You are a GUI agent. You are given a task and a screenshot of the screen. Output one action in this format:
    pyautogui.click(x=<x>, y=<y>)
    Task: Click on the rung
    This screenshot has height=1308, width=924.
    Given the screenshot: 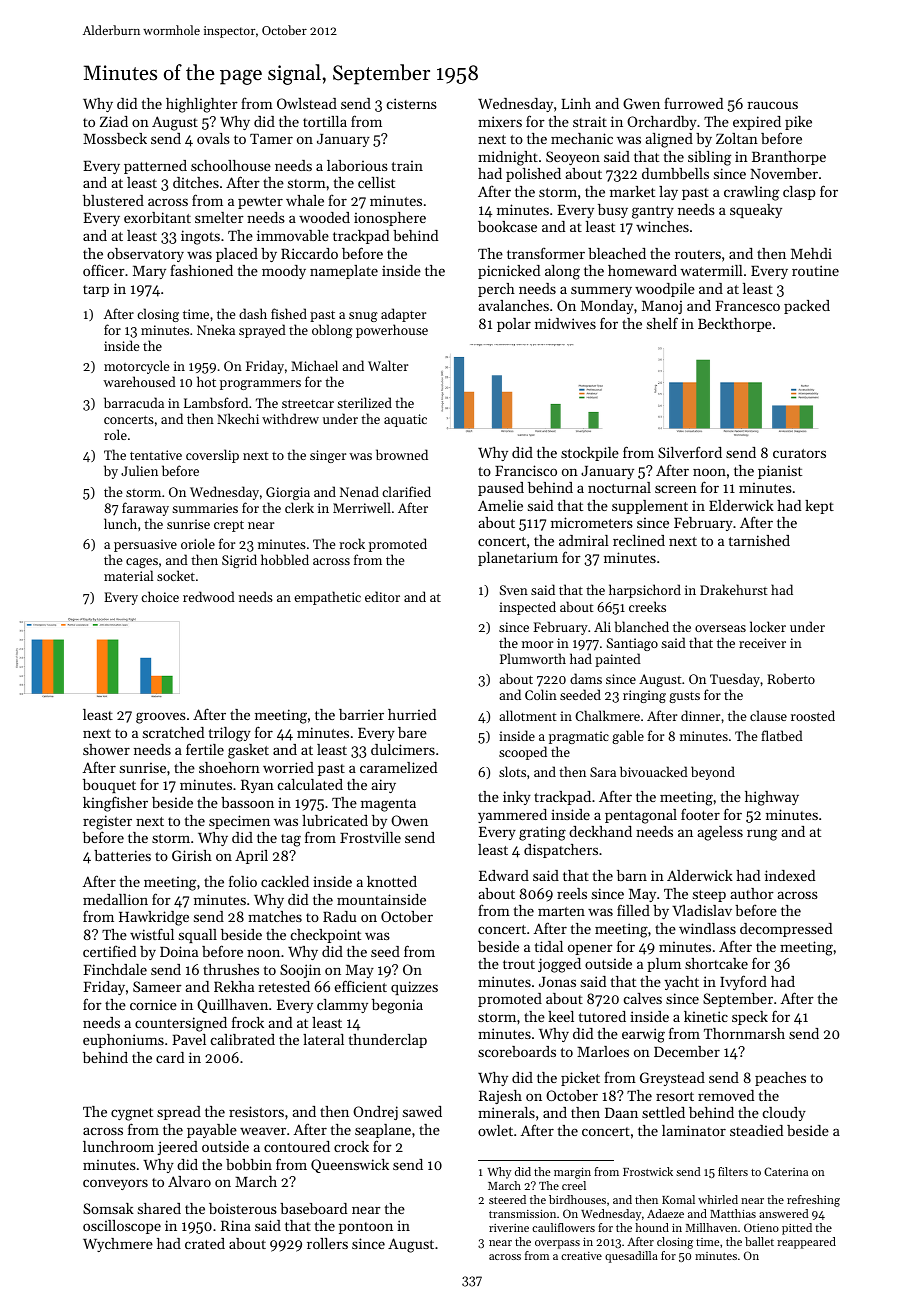 What is the action you would take?
    pyautogui.click(x=762, y=835)
